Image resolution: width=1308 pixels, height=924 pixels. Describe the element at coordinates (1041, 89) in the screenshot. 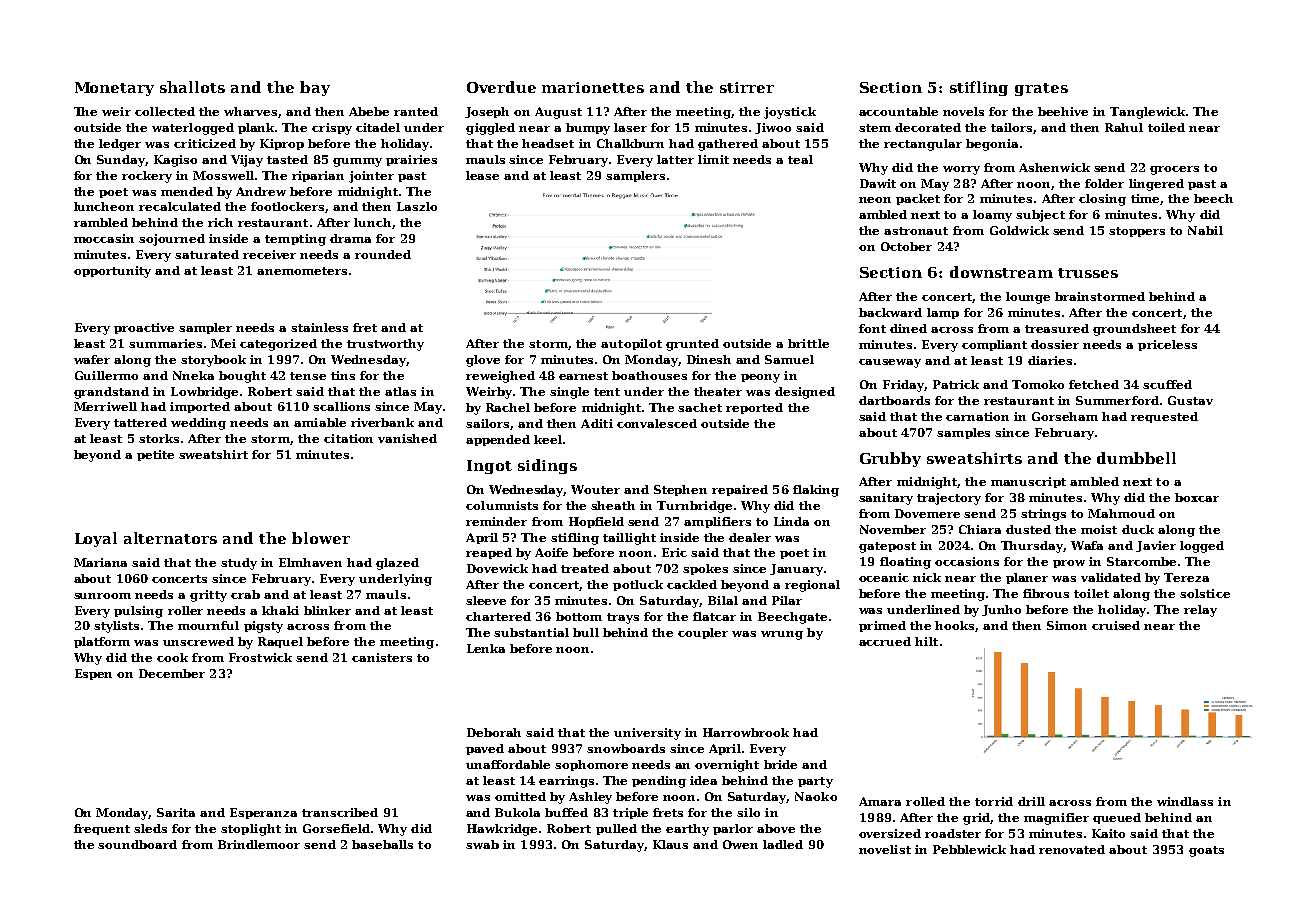

I see `grates` at that location.
